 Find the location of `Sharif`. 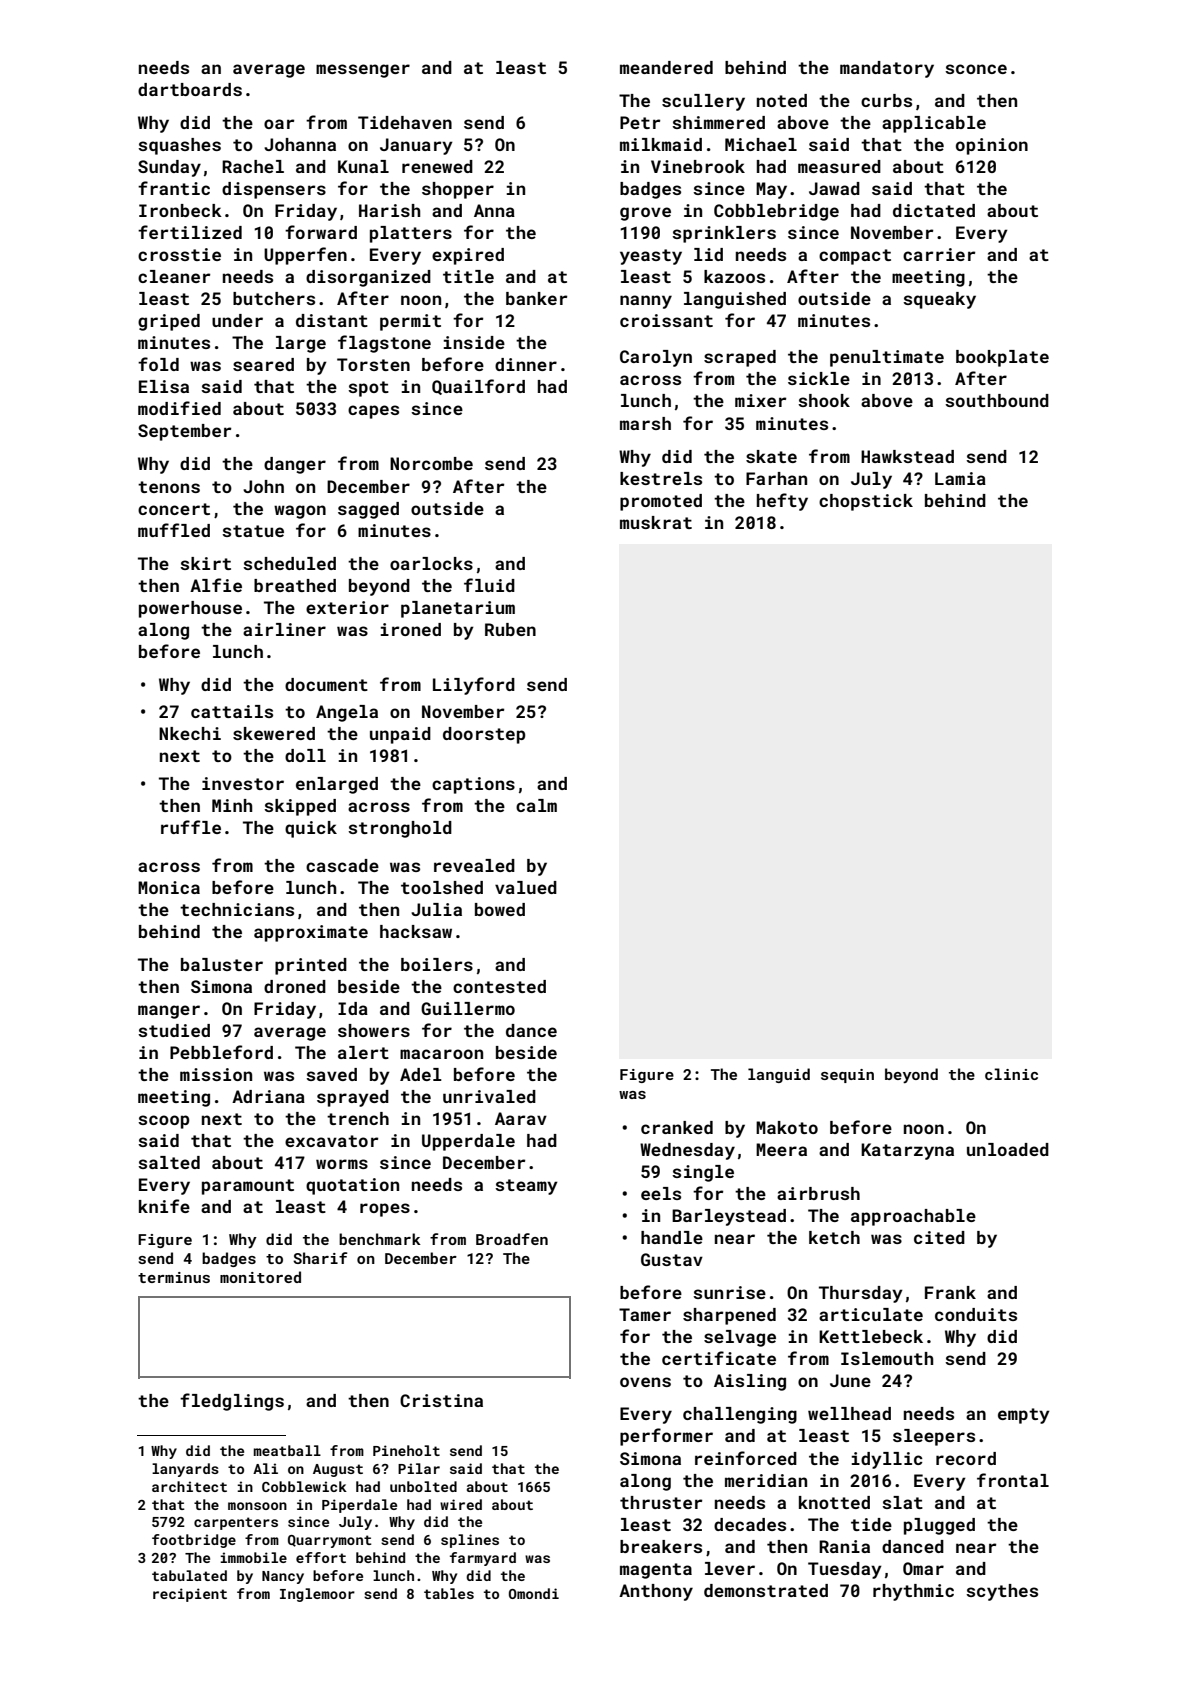

Sharif is located at coordinates (320, 1258).
